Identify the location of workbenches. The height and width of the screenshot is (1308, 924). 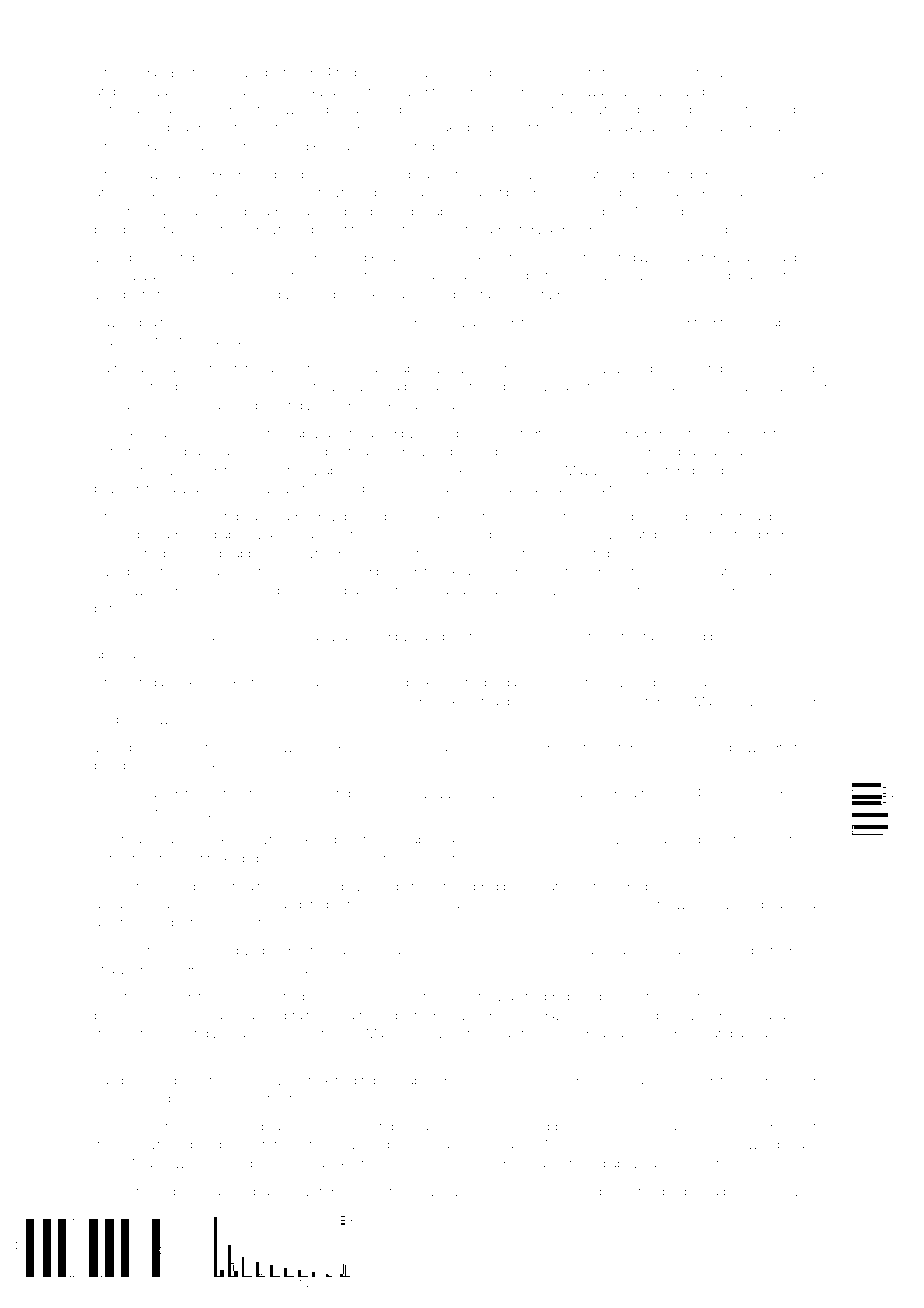
(186, 386).
